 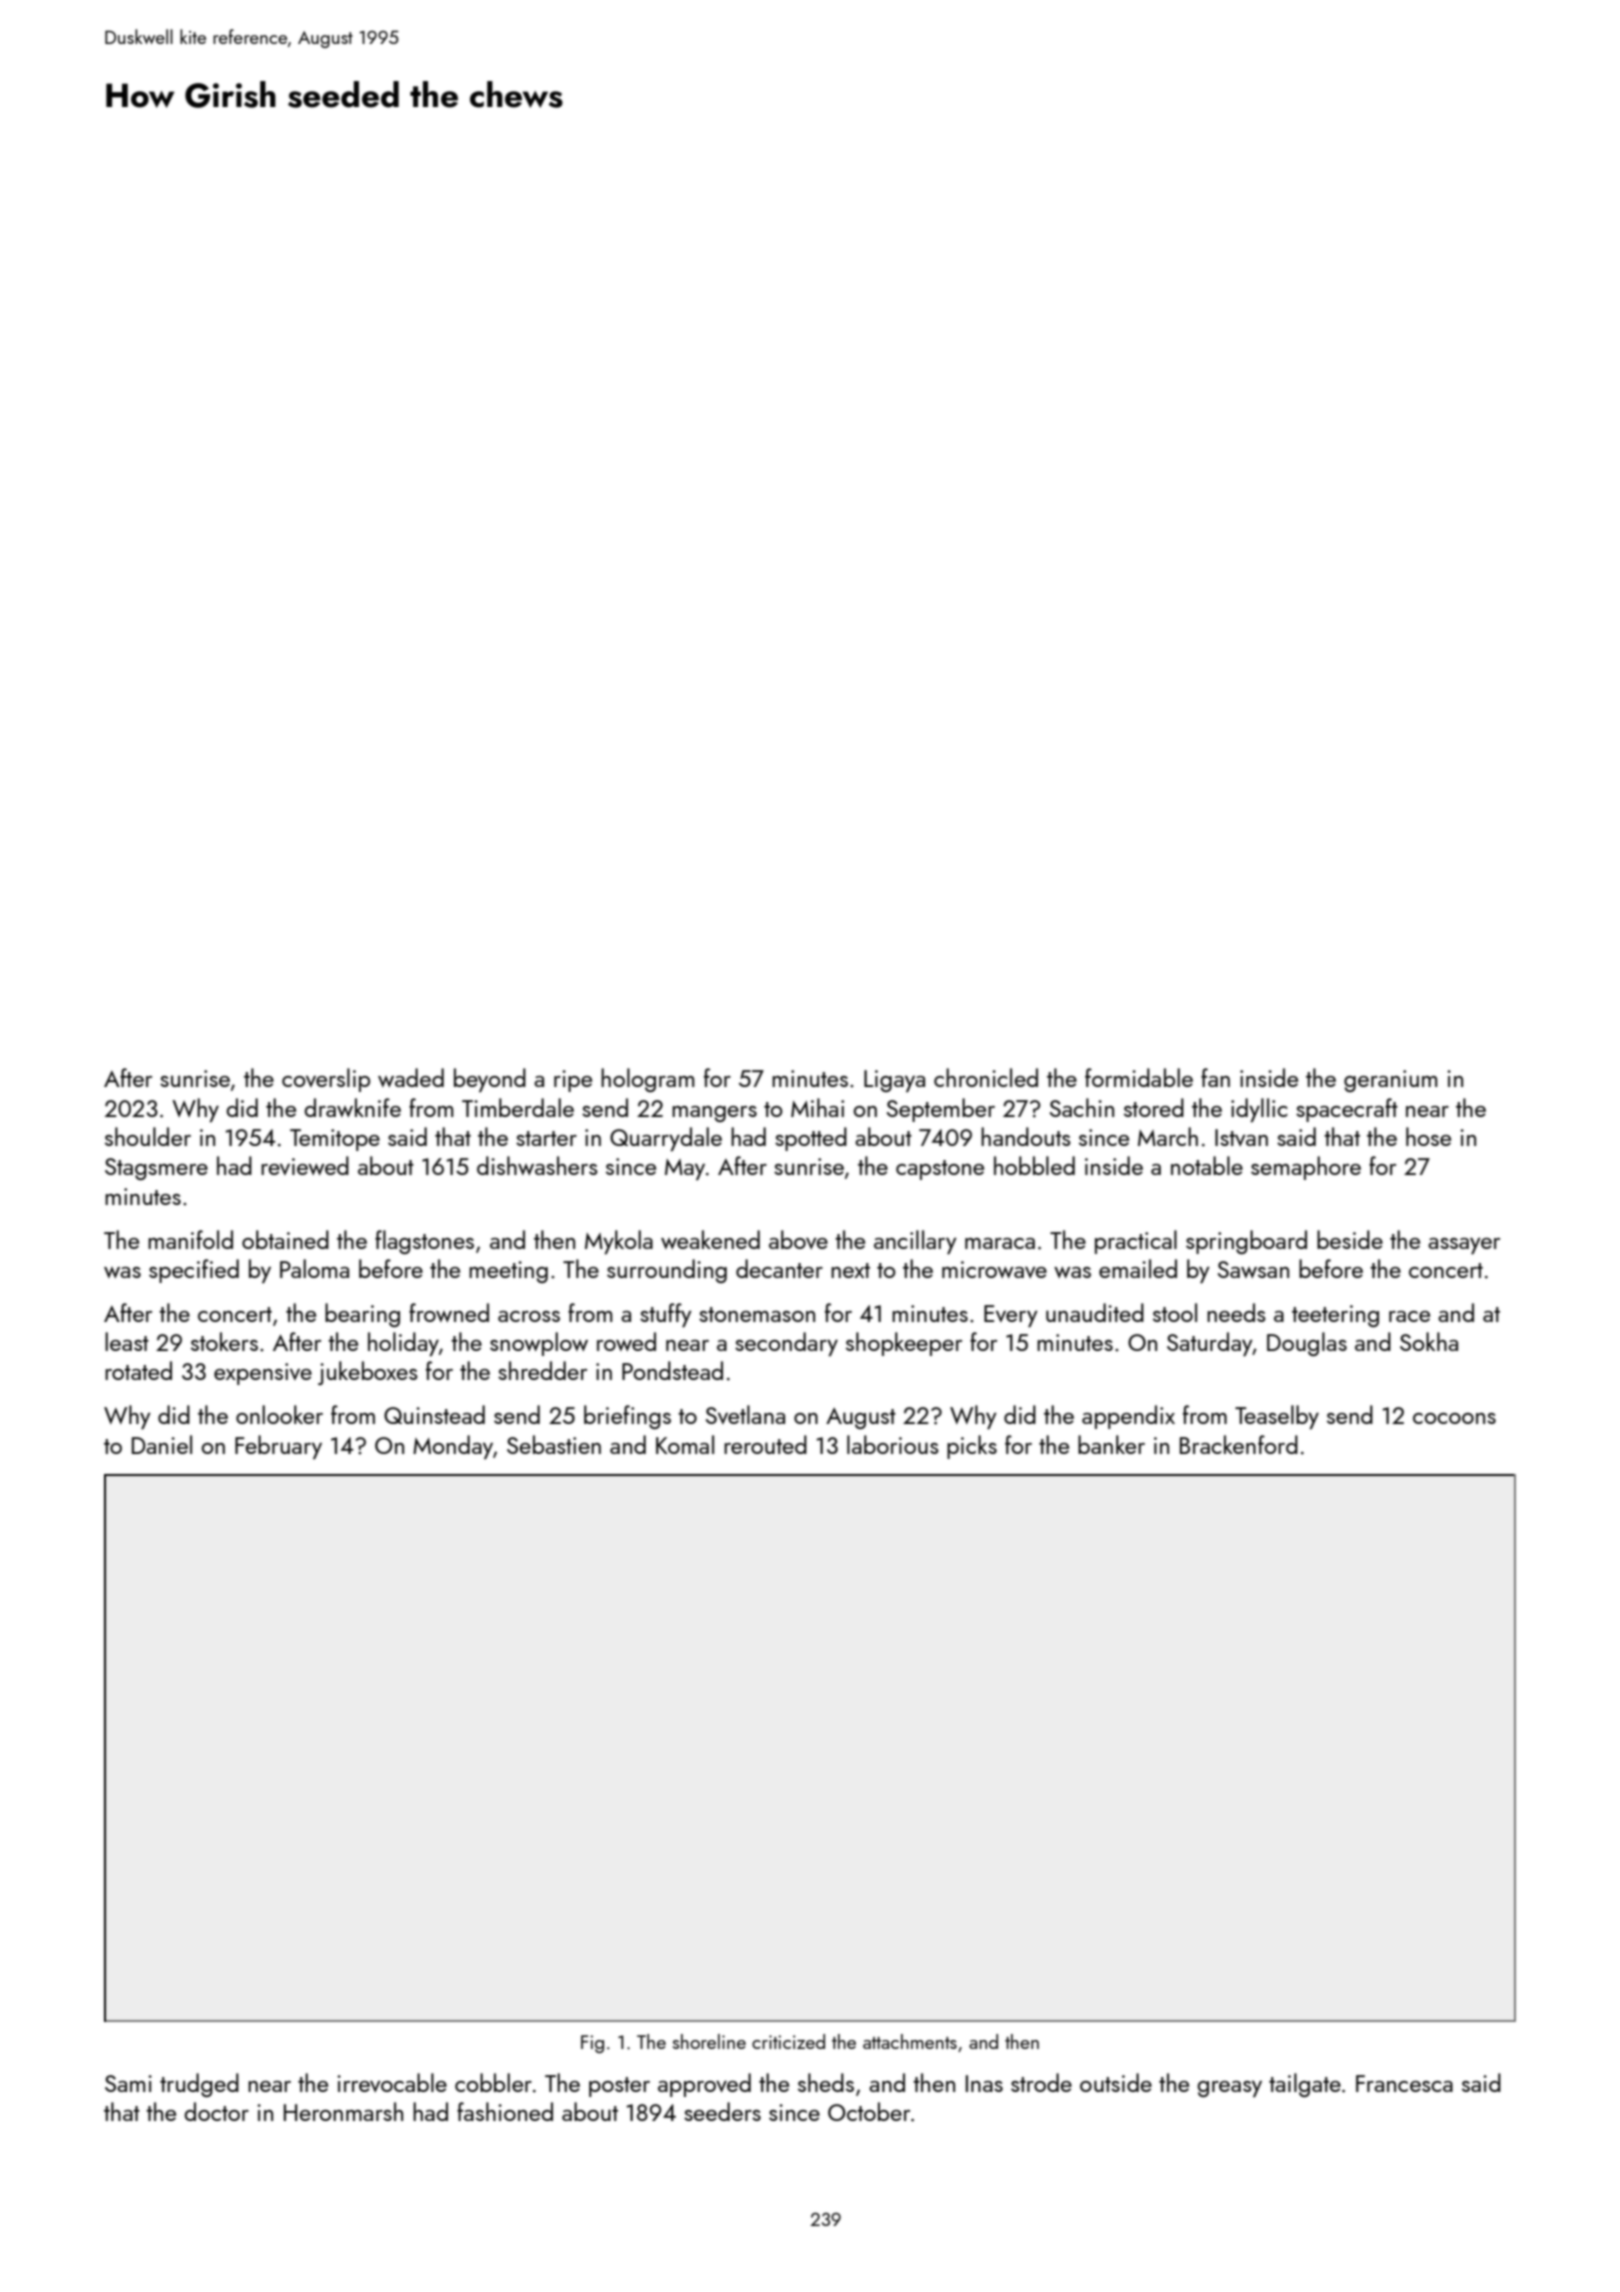 What do you see at coordinates (148, 1136) in the screenshot?
I see `shoulder` at bounding box center [148, 1136].
